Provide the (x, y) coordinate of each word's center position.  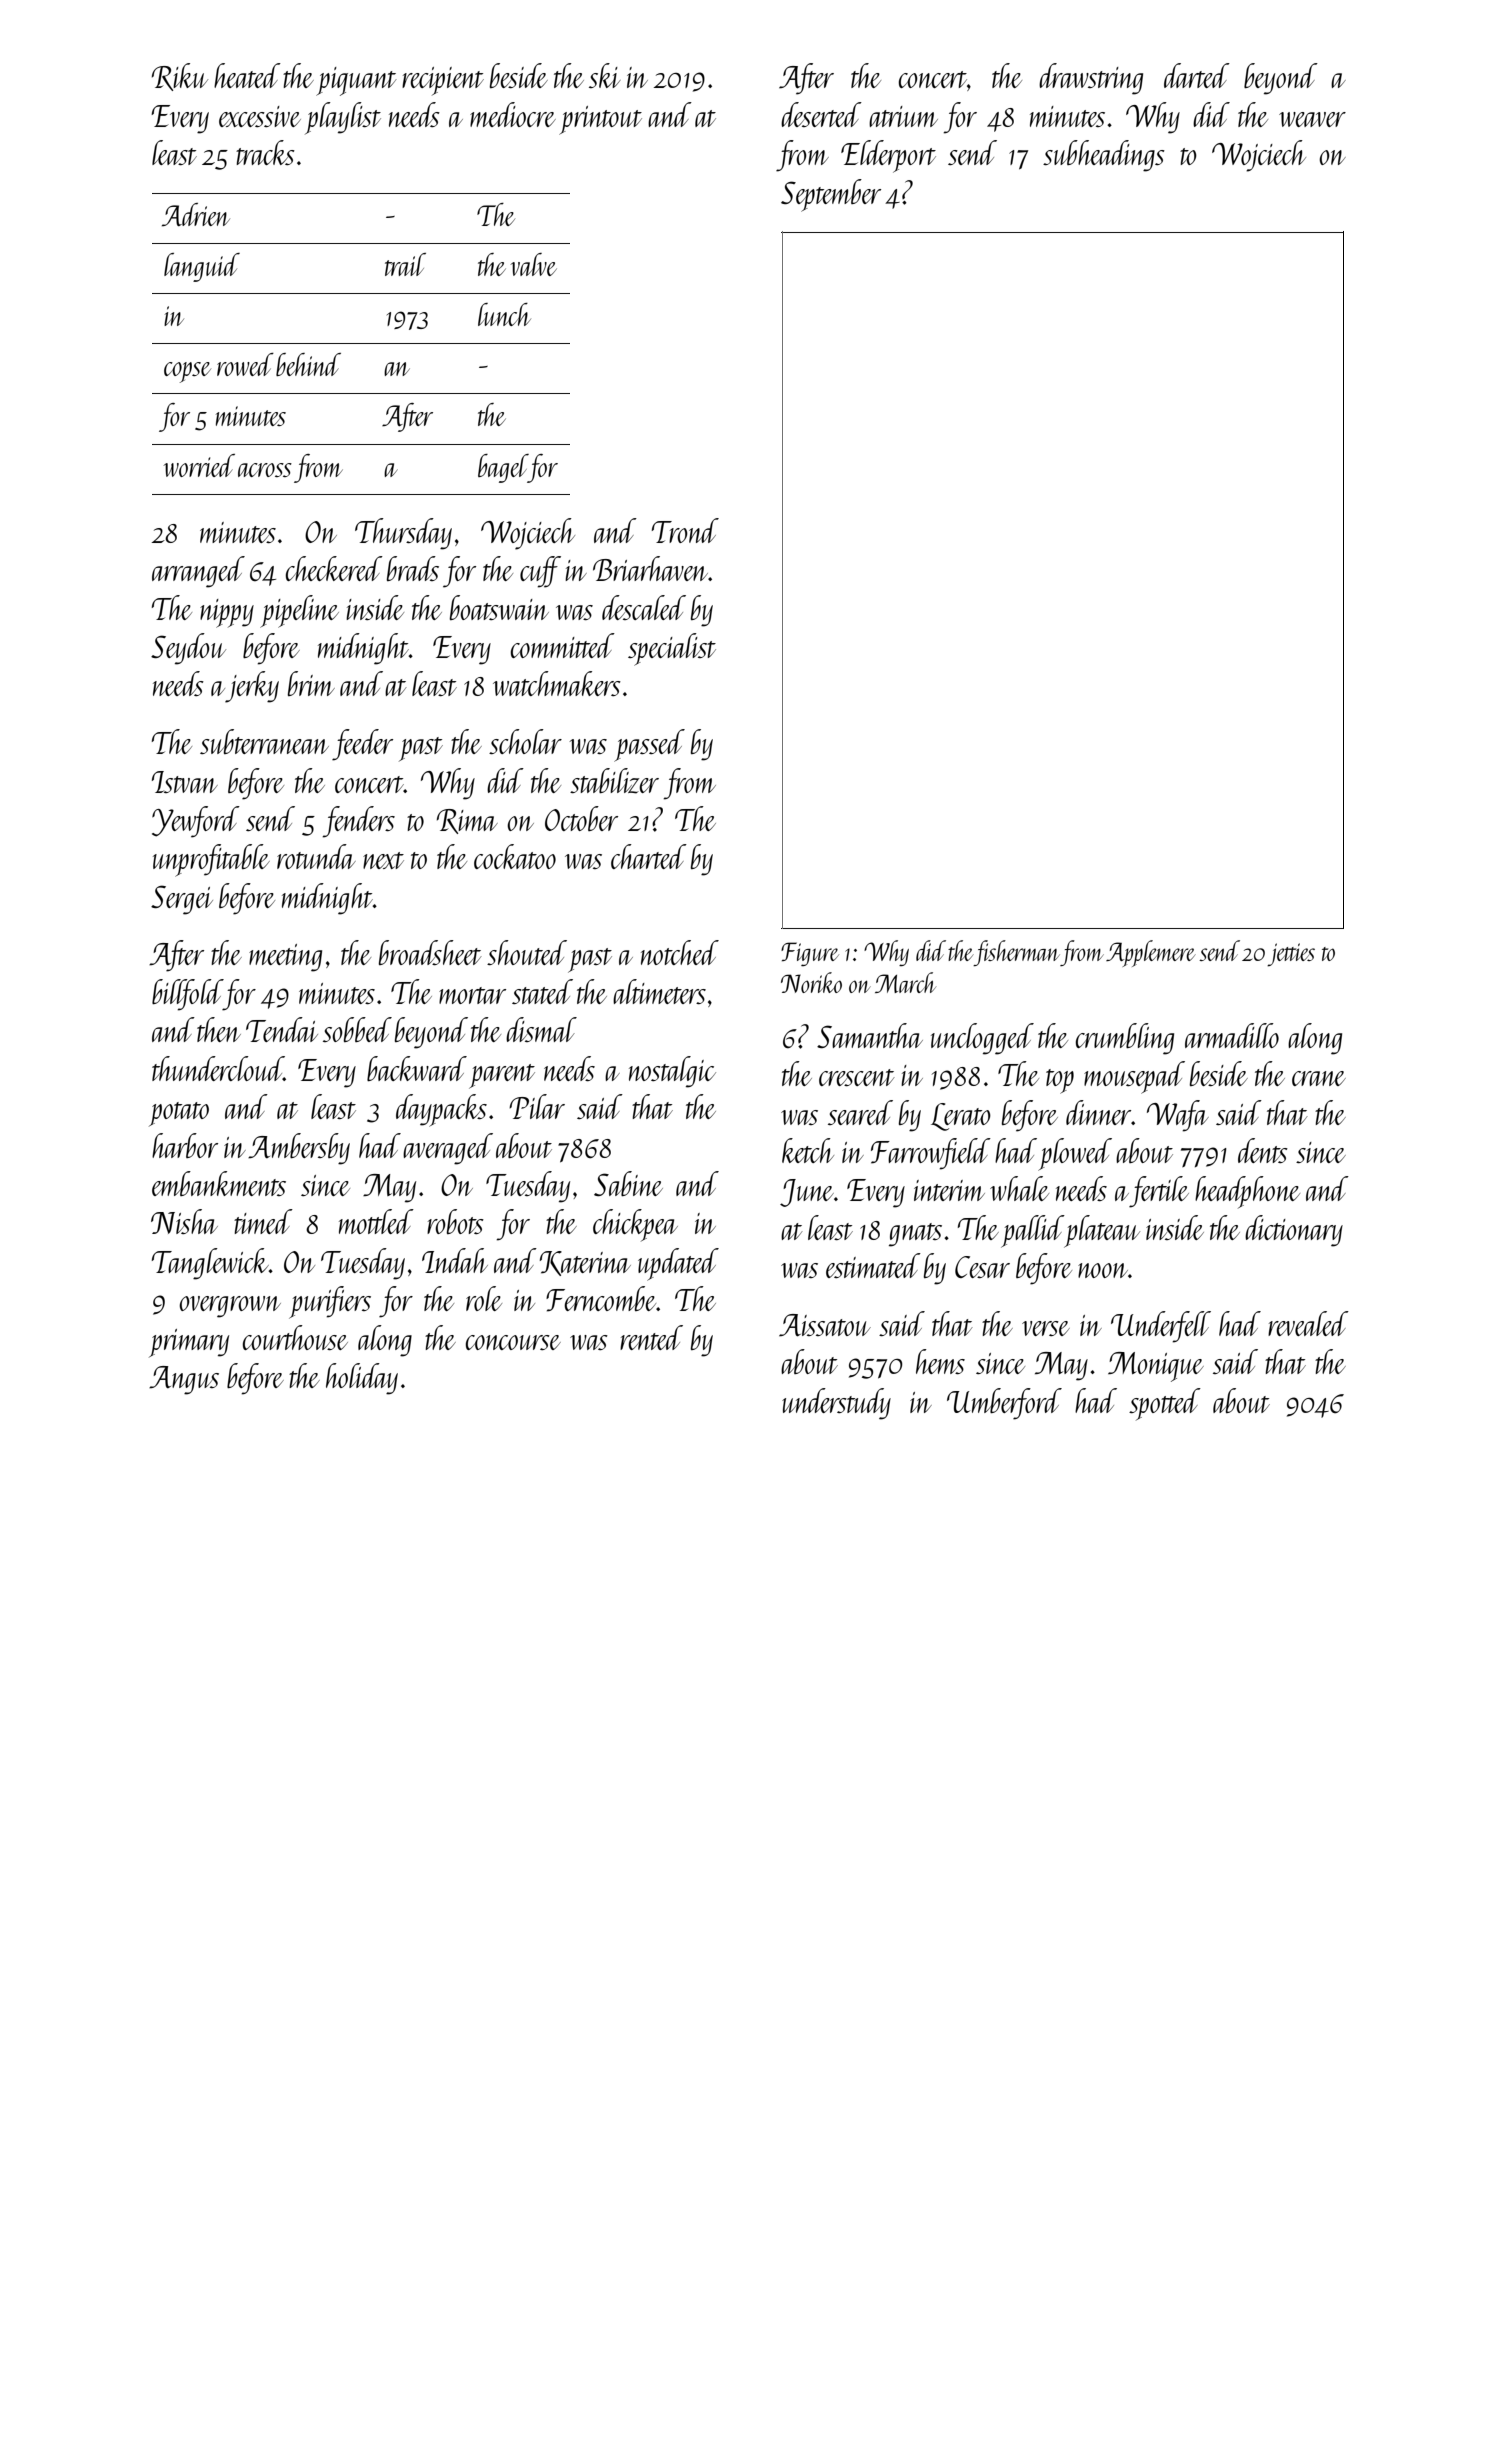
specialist (672, 649)
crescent (857, 1077)
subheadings (1104, 156)
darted (1197, 75)
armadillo (1232, 1035)
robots (455, 1221)
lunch (504, 314)
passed (649, 745)
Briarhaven (650, 568)
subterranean (264, 741)
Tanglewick (210, 1264)
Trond (685, 530)
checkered (334, 568)
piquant (356, 81)
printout (600, 120)
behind (308, 364)
